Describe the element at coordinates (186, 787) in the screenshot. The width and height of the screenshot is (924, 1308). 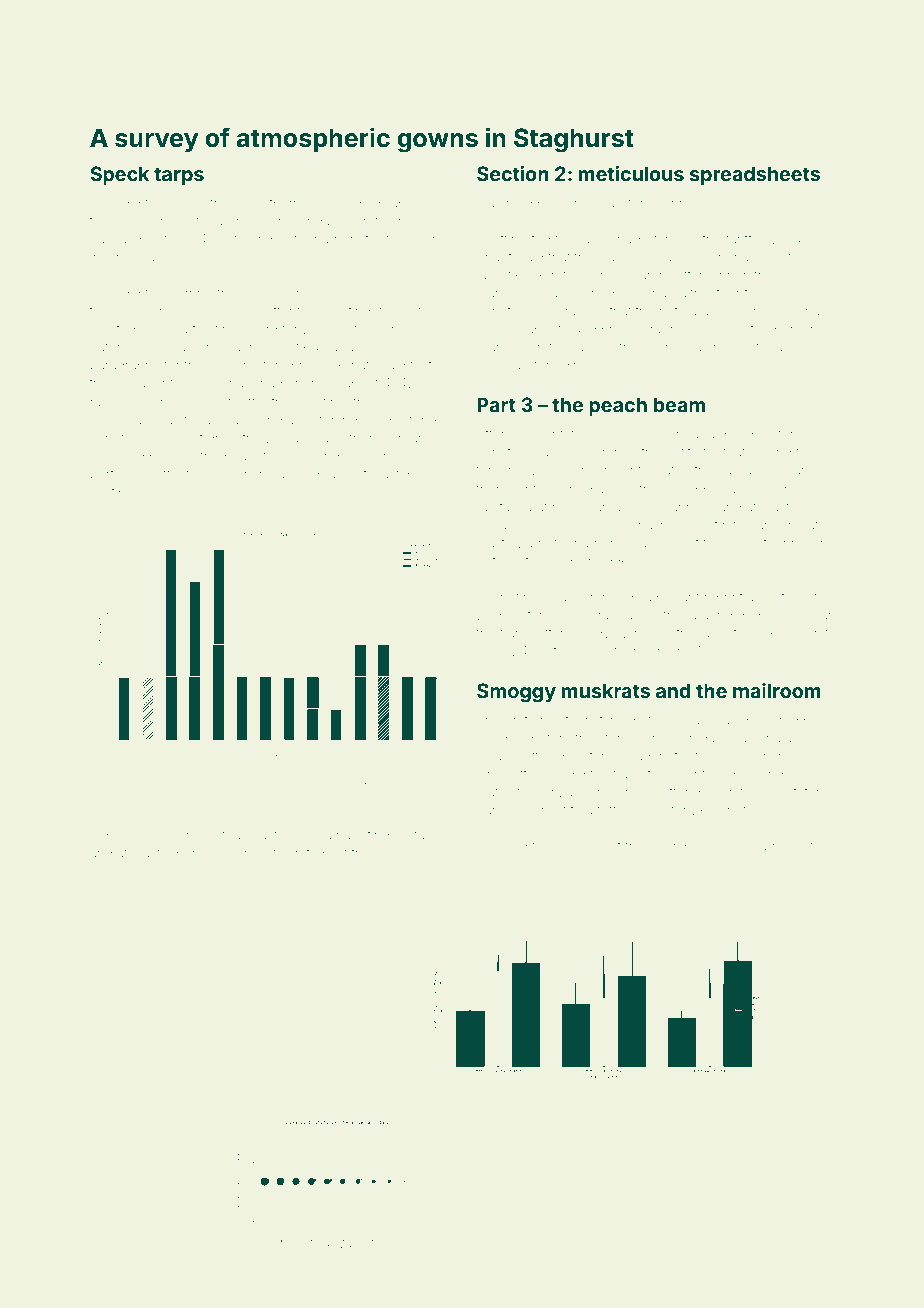
I see `emptied` at that location.
